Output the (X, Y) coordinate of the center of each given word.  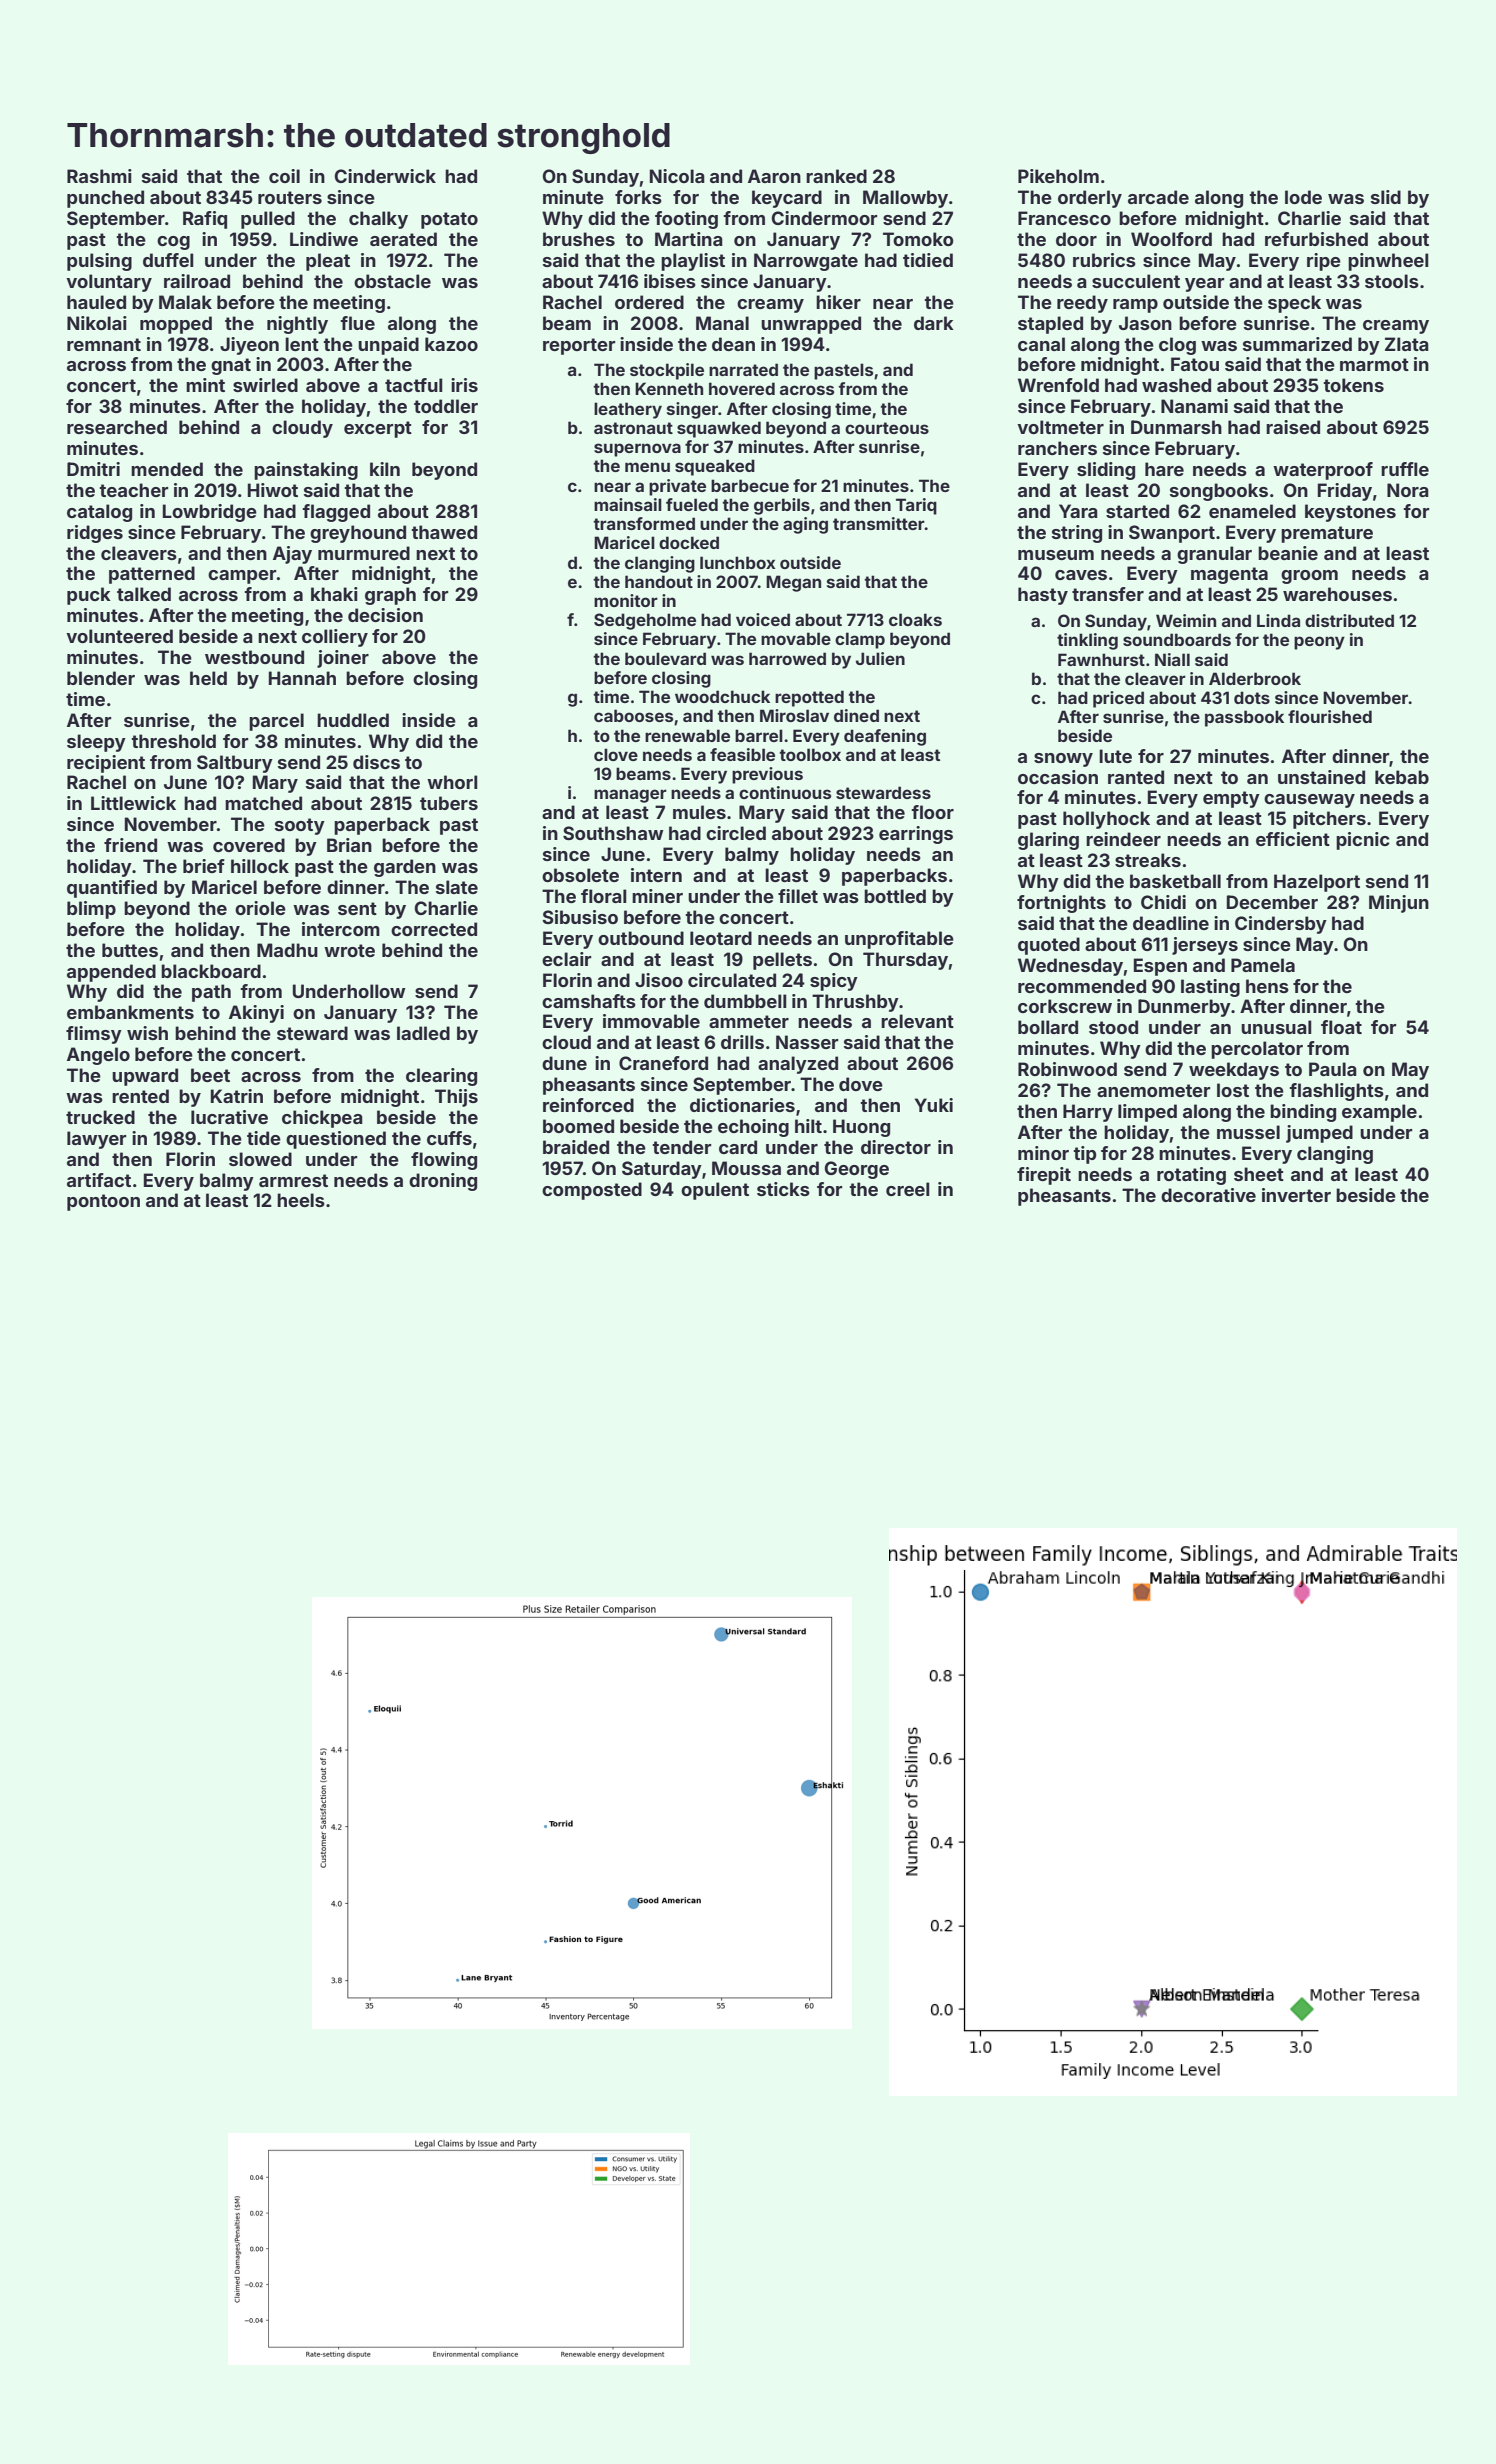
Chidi (1163, 902)
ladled (423, 1033)
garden (405, 868)
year (1204, 285)
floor (932, 812)
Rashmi (99, 176)
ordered (649, 302)
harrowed (787, 658)
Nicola (677, 176)
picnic (1363, 841)
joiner (343, 659)
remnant (104, 344)
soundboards (1177, 639)
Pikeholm (1058, 176)
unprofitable (899, 940)
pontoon (103, 1202)
